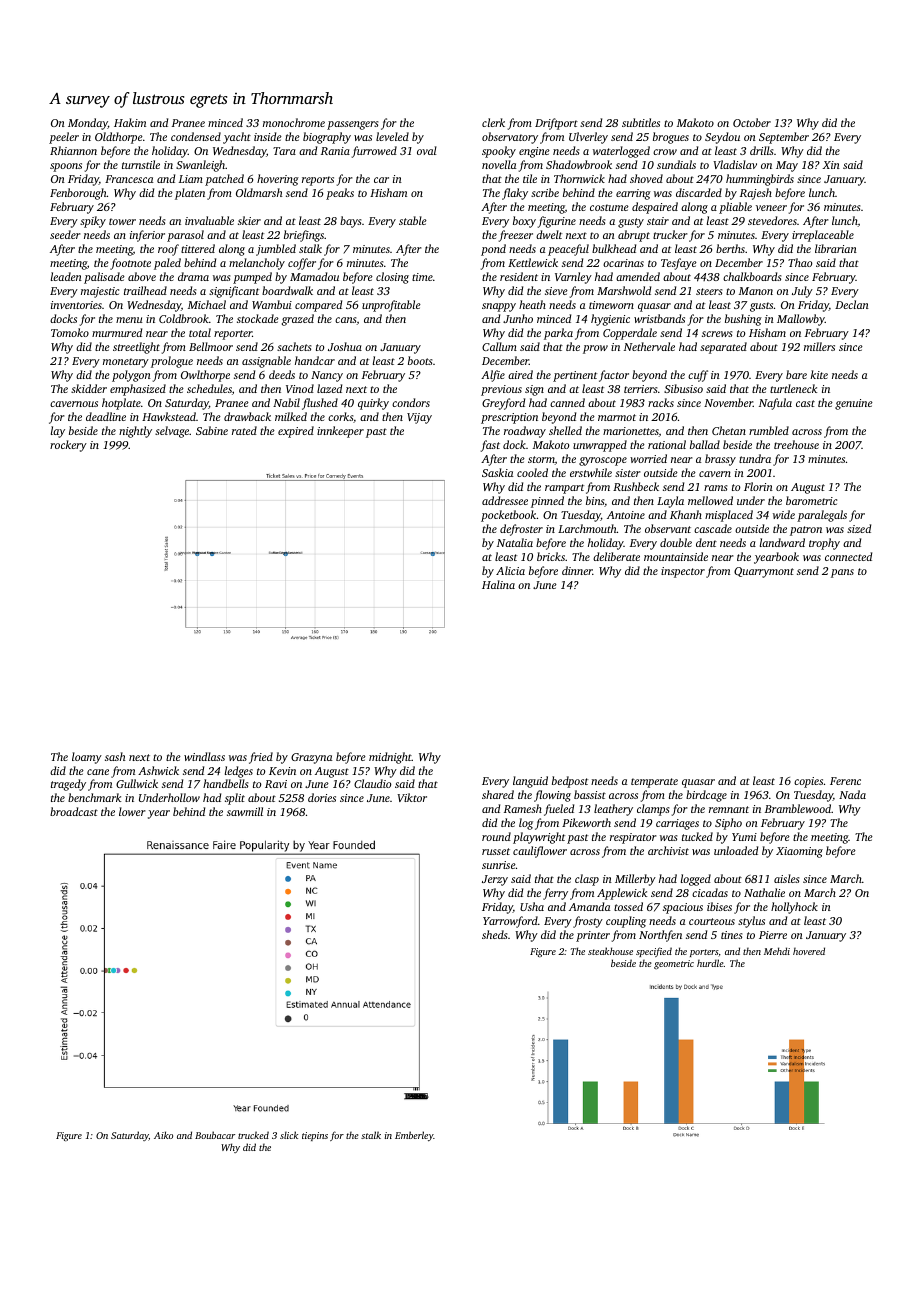  I want to click on Halina, so click(498, 584).
